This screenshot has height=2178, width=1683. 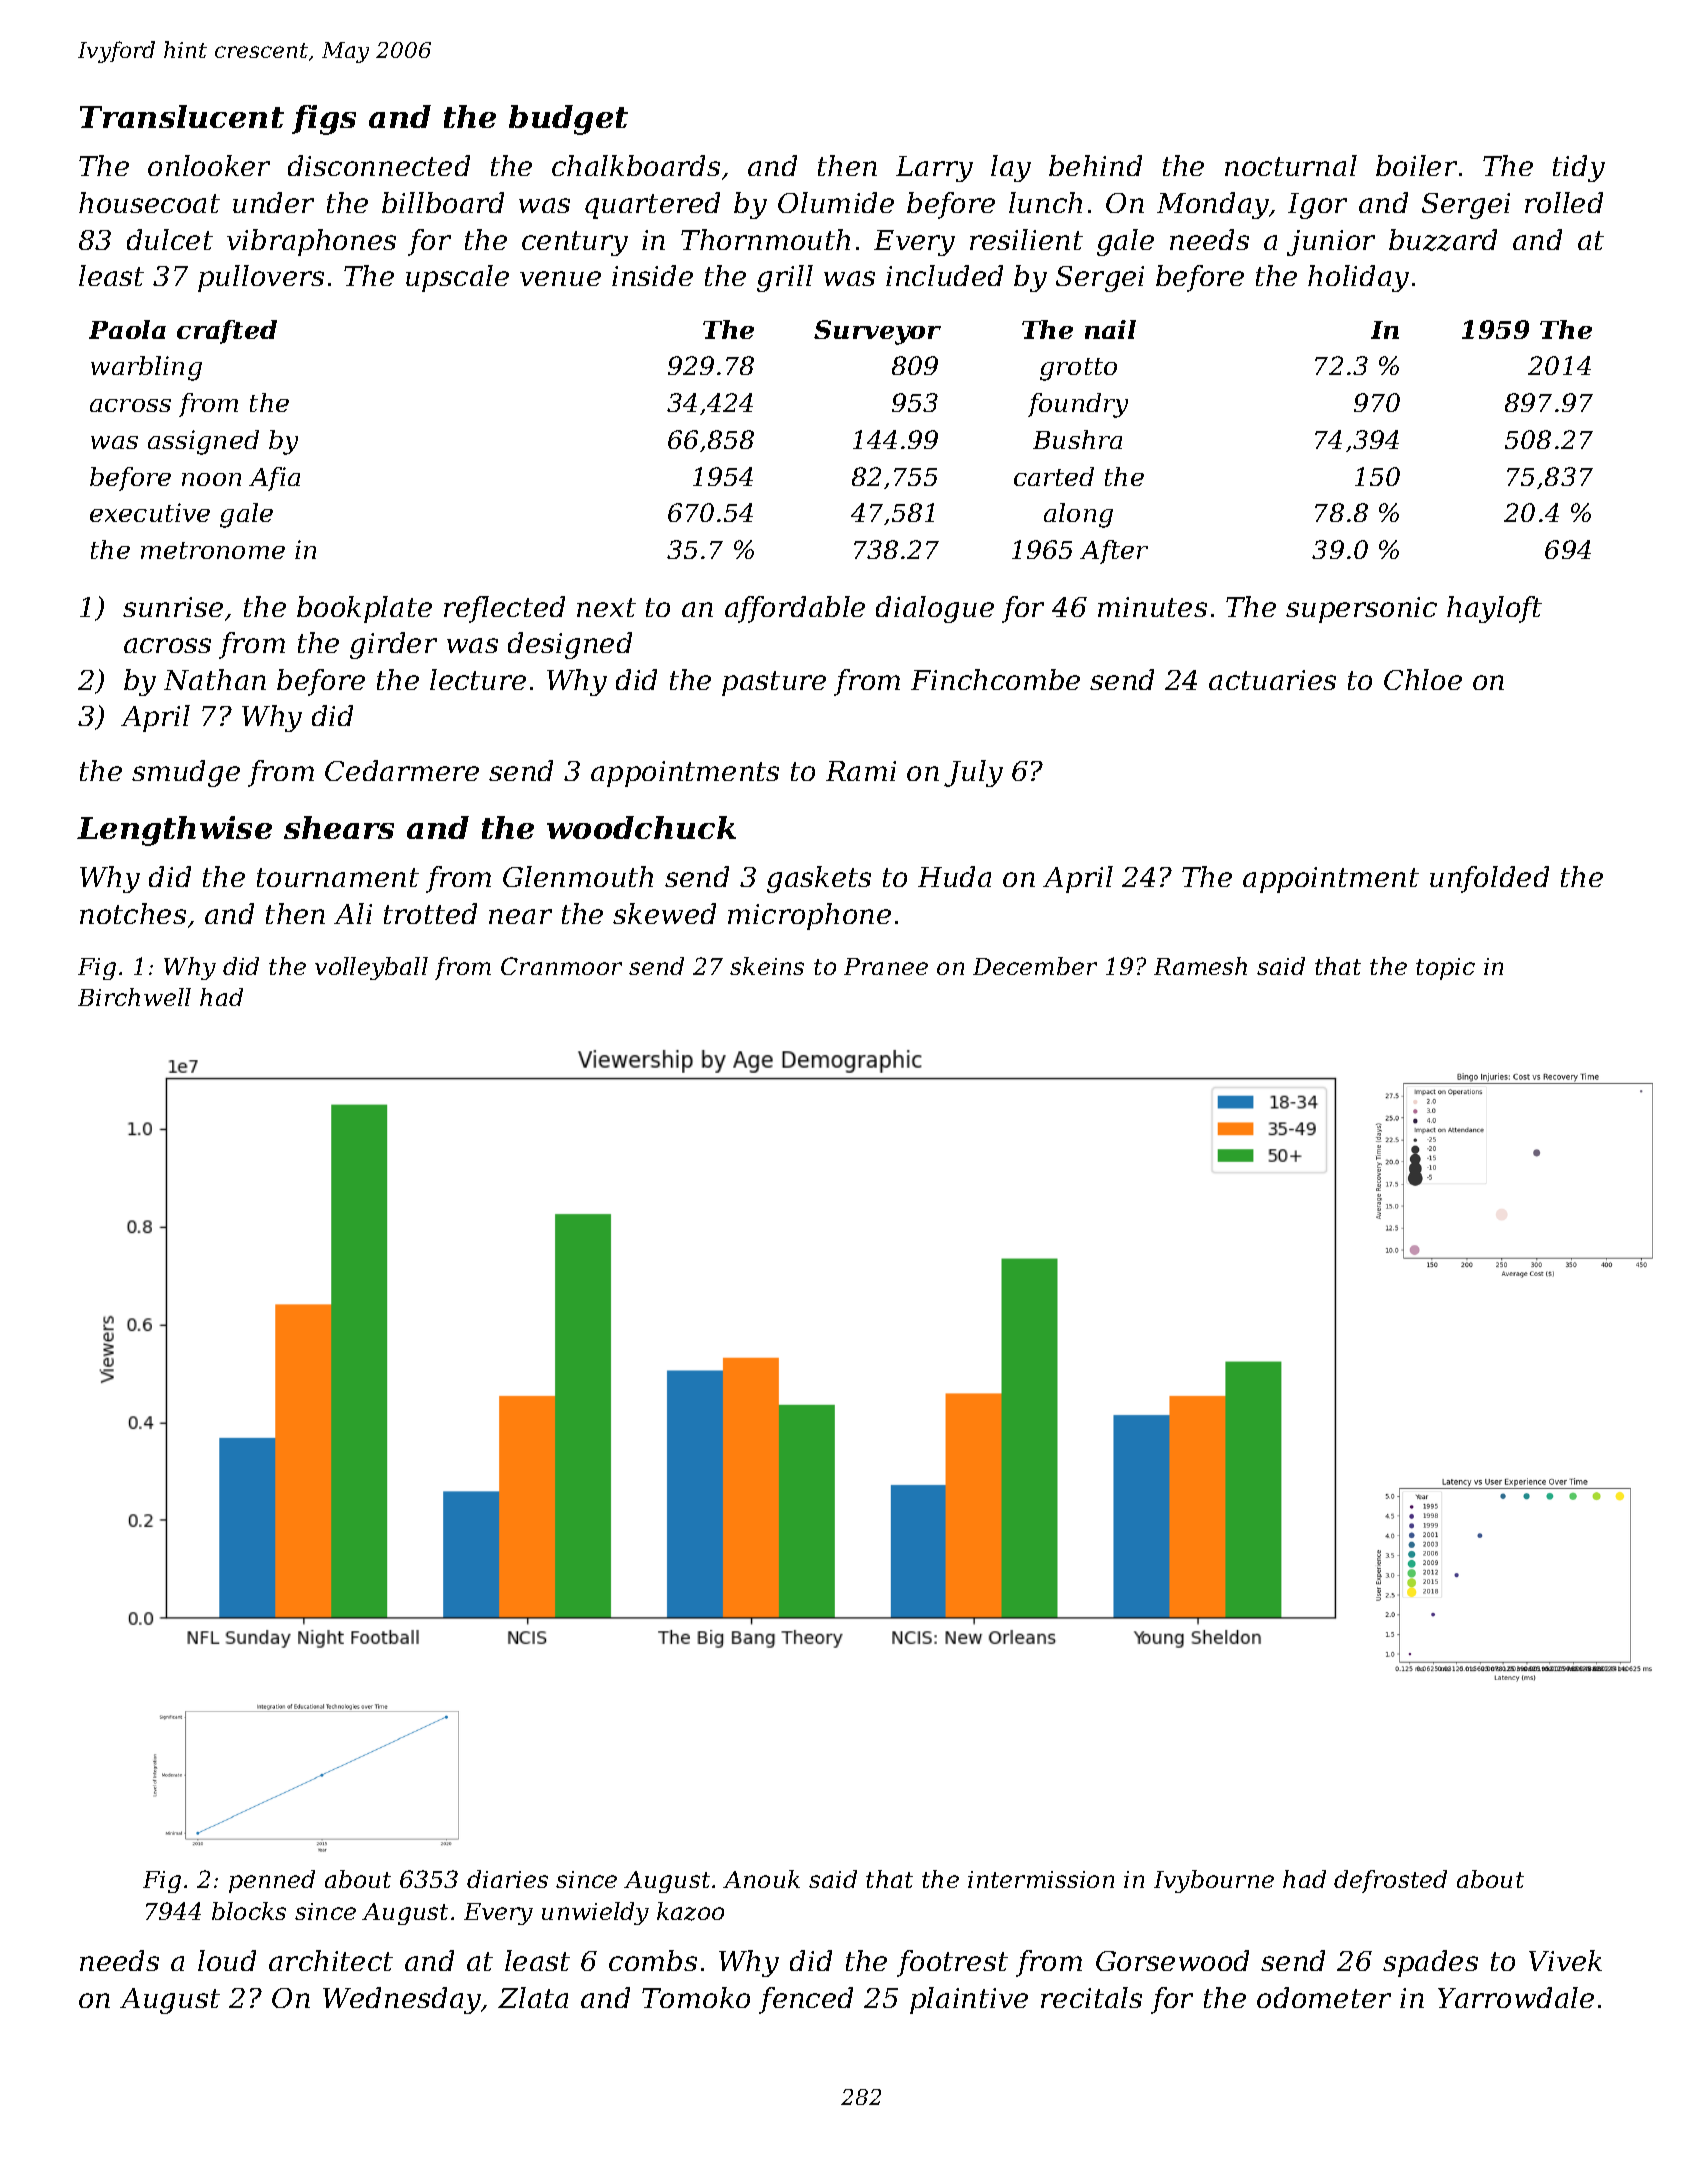 What do you see at coordinates (1390, 1881) in the screenshot?
I see `defrosted` at bounding box center [1390, 1881].
